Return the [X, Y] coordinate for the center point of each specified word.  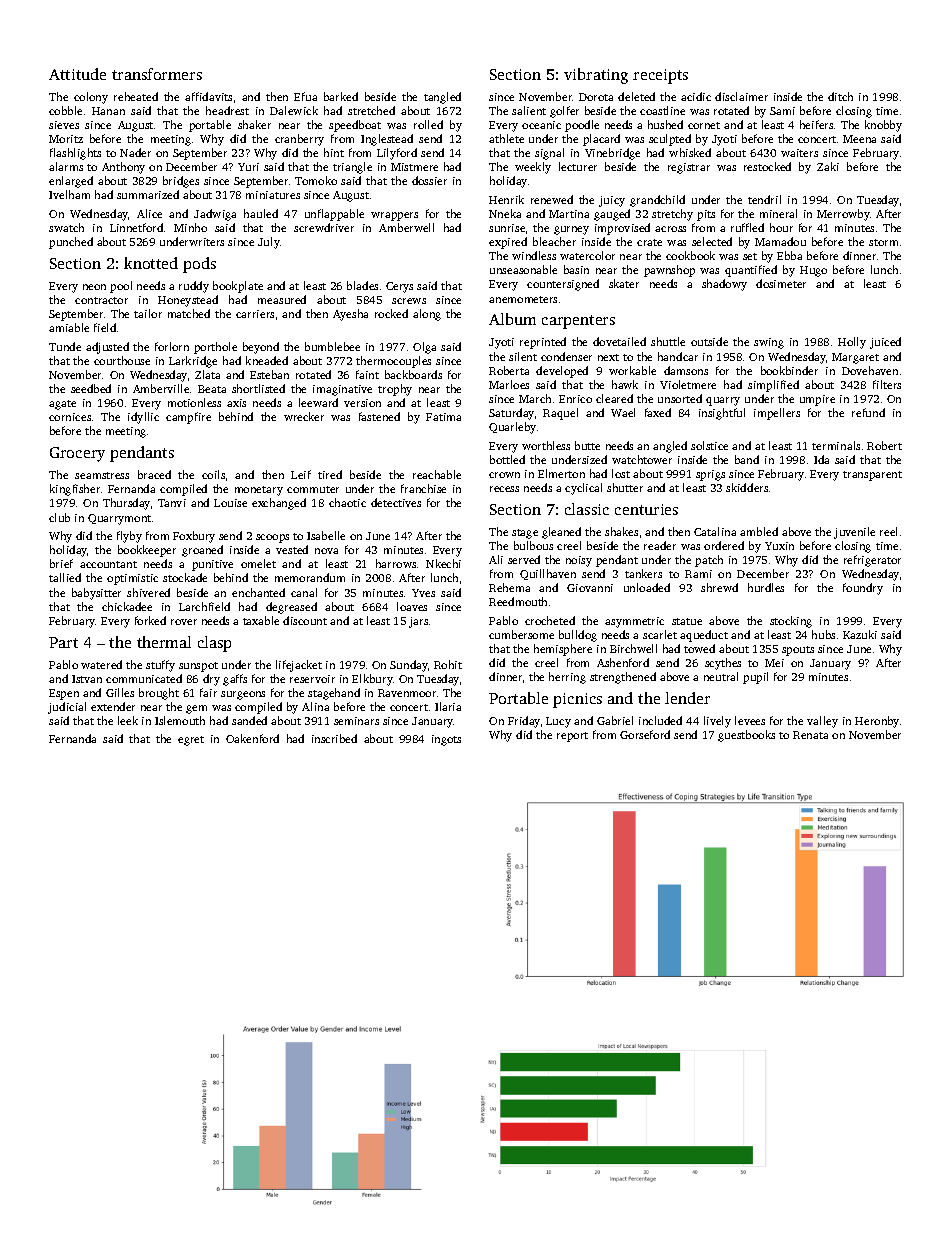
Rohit [448, 664]
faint [367, 374]
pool [121, 287]
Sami [782, 111]
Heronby [877, 722]
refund [868, 412]
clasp [214, 644]
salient [529, 110]
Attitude [77, 74]
